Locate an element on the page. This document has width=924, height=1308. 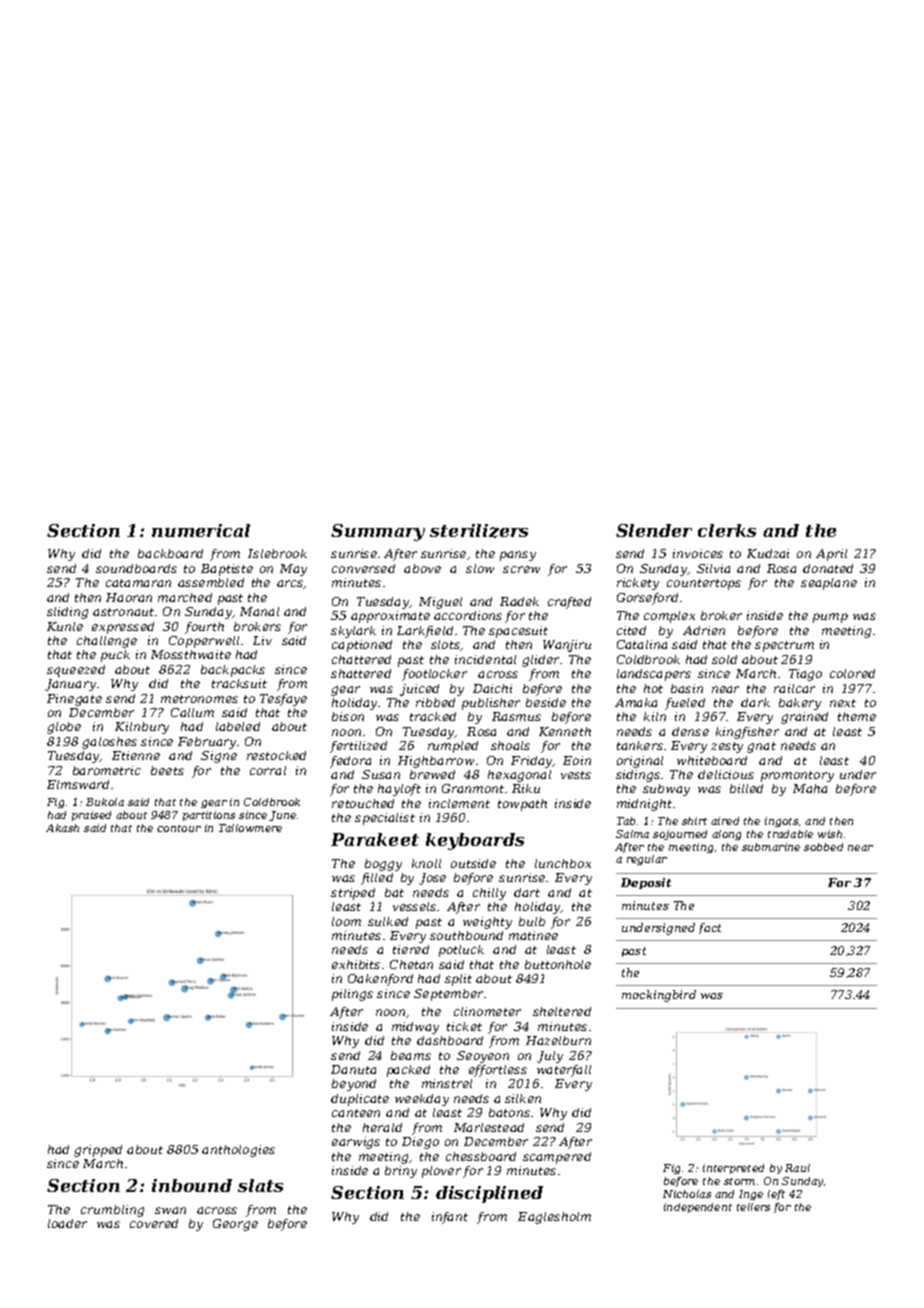
sobbed is located at coordinates (823, 847).
